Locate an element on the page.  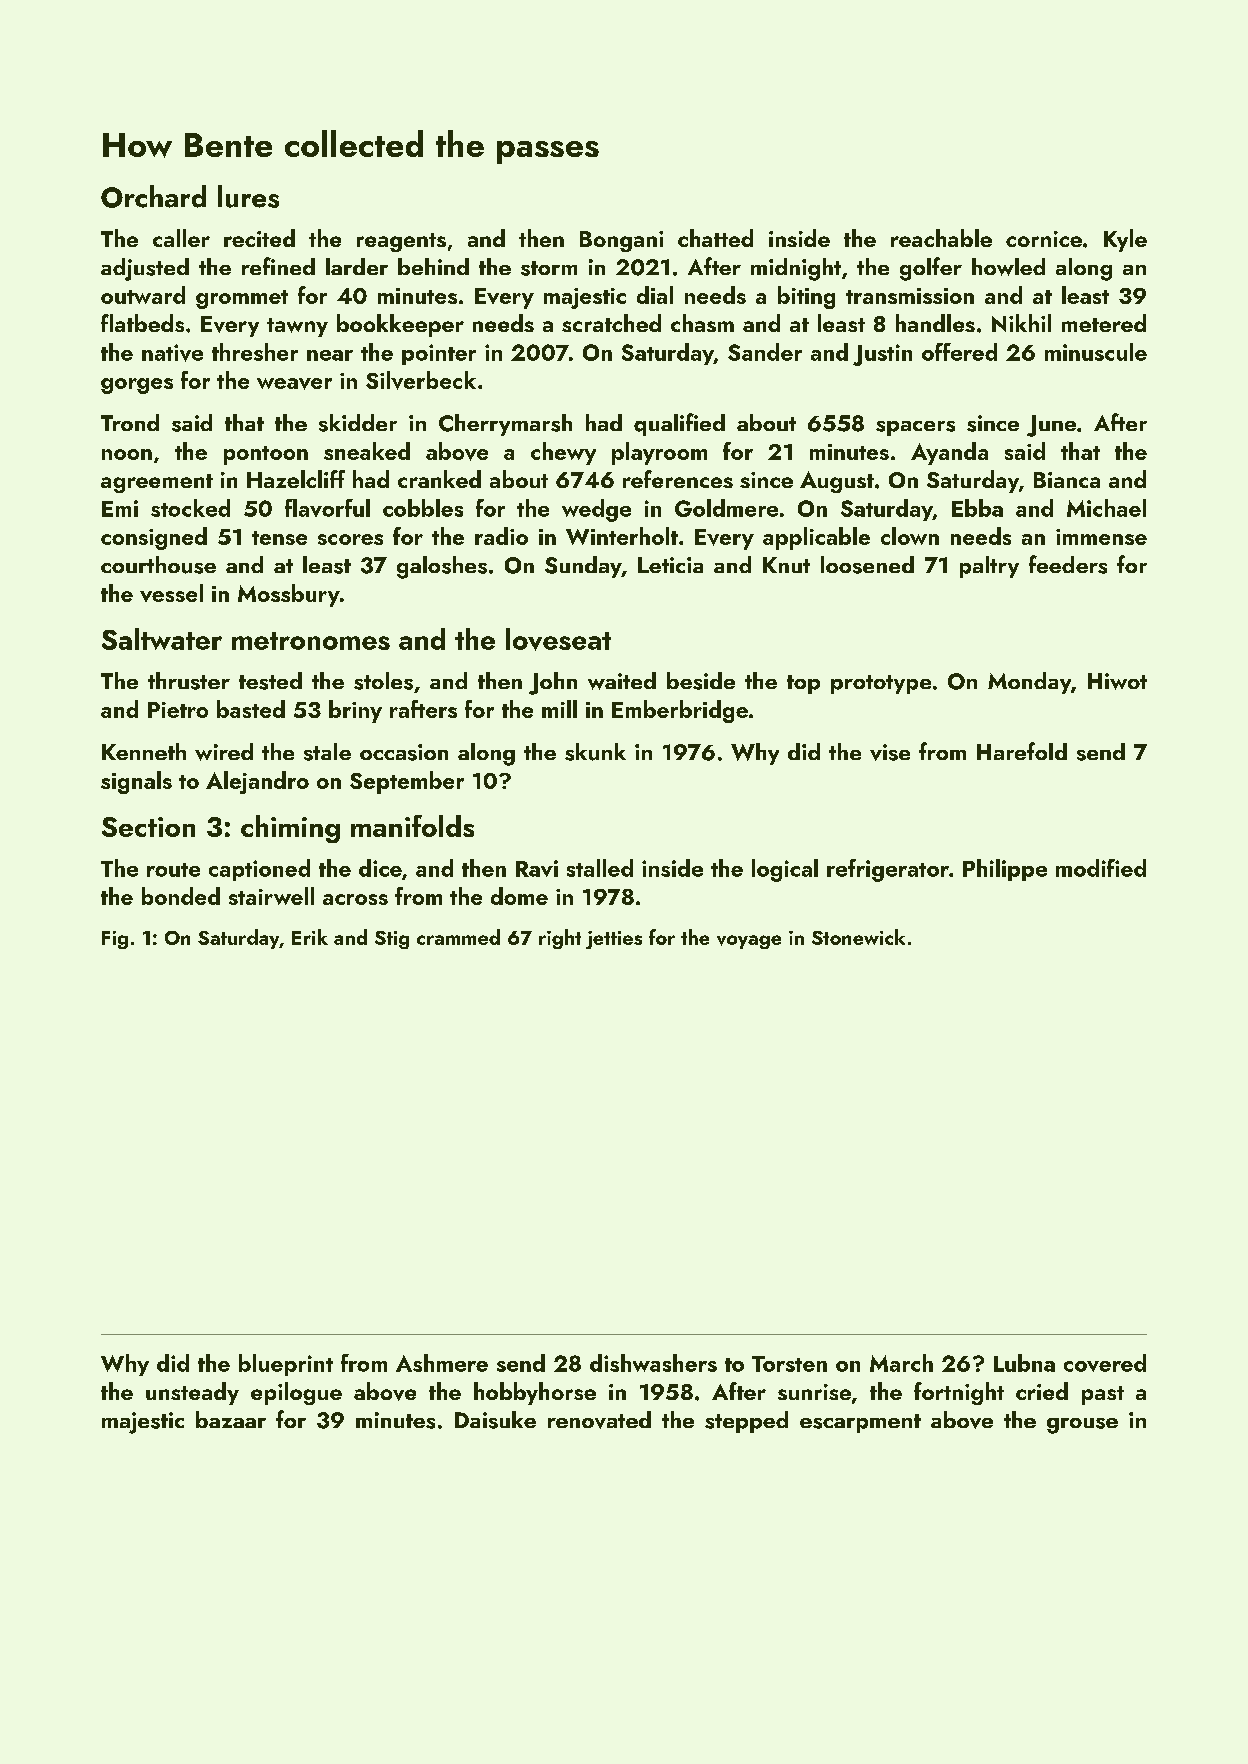
Fig is located at coordinates (115, 940).
